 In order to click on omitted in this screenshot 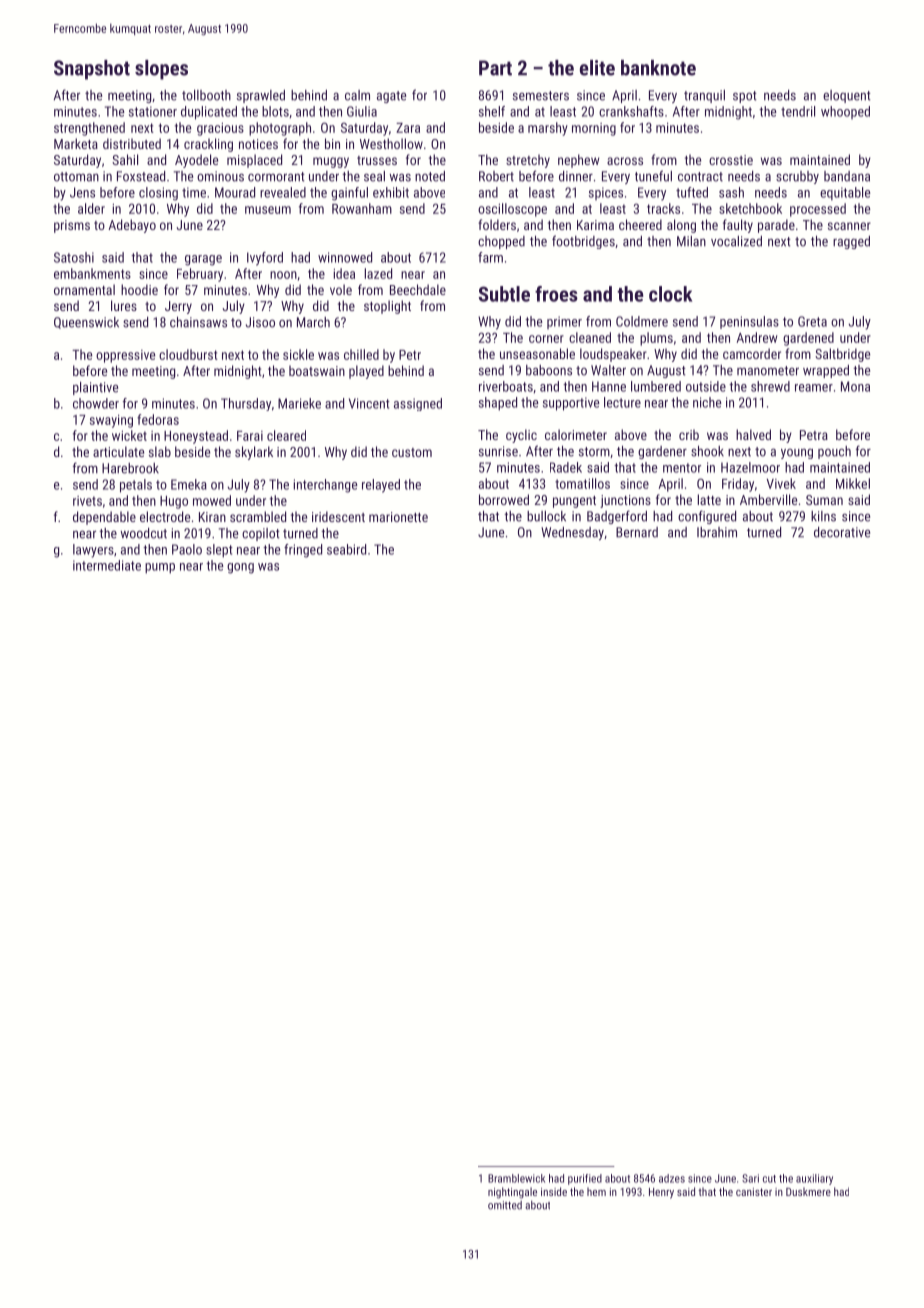, I will do `click(505, 1205)`.
